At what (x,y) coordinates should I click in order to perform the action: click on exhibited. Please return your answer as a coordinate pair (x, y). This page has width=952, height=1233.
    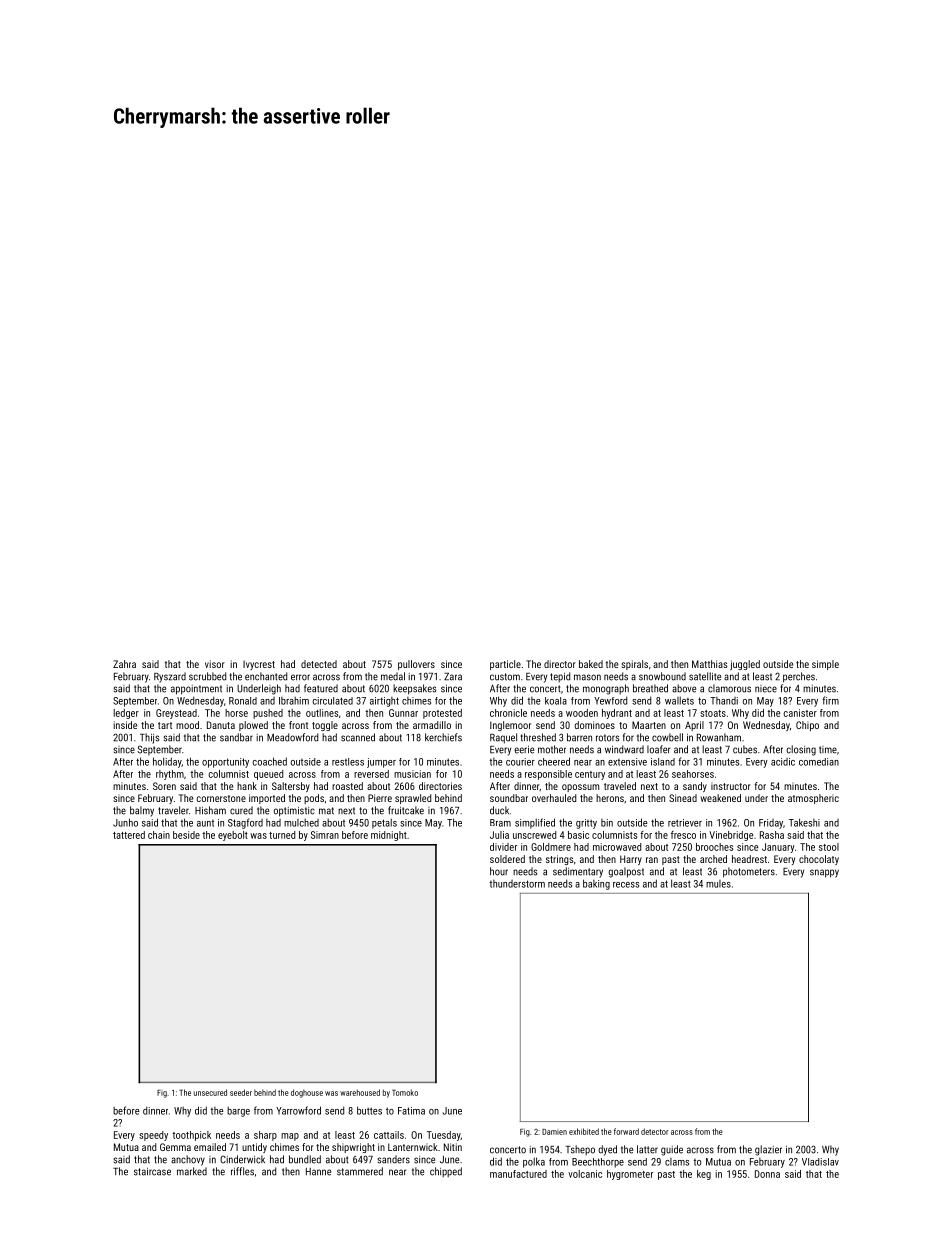
    Looking at the image, I should click on (584, 1131).
